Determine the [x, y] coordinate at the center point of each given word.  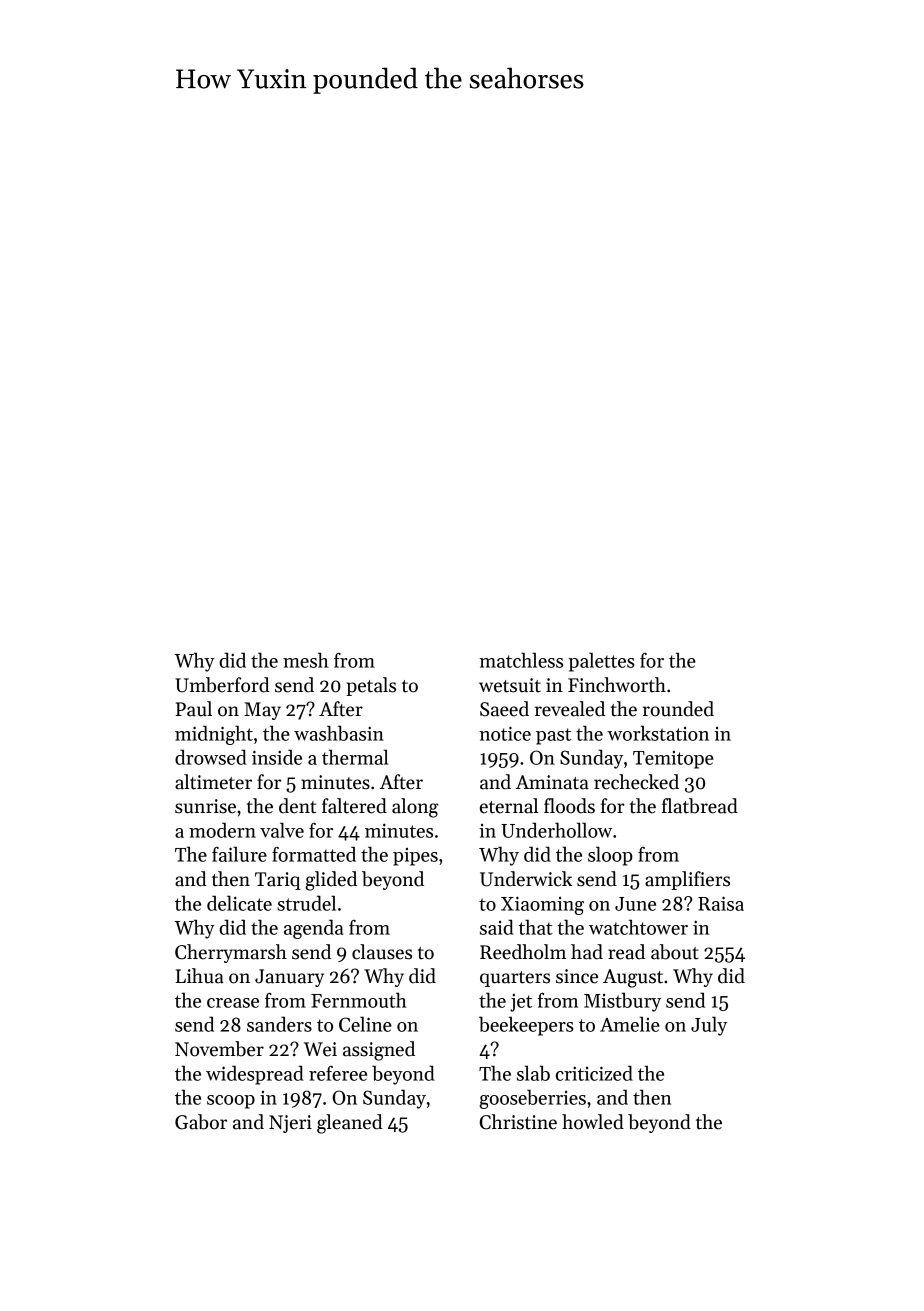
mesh [306, 660]
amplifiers [687, 880]
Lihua [199, 976]
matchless [521, 660]
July [709, 1026]
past [553, 736]
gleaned [350, 1124]
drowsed [211, 757]
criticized [594, 1073]
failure [239, 854]
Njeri [290, 1124]
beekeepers [526, 1026]
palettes [601, 662]
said [497, 927]
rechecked [636, 782]
